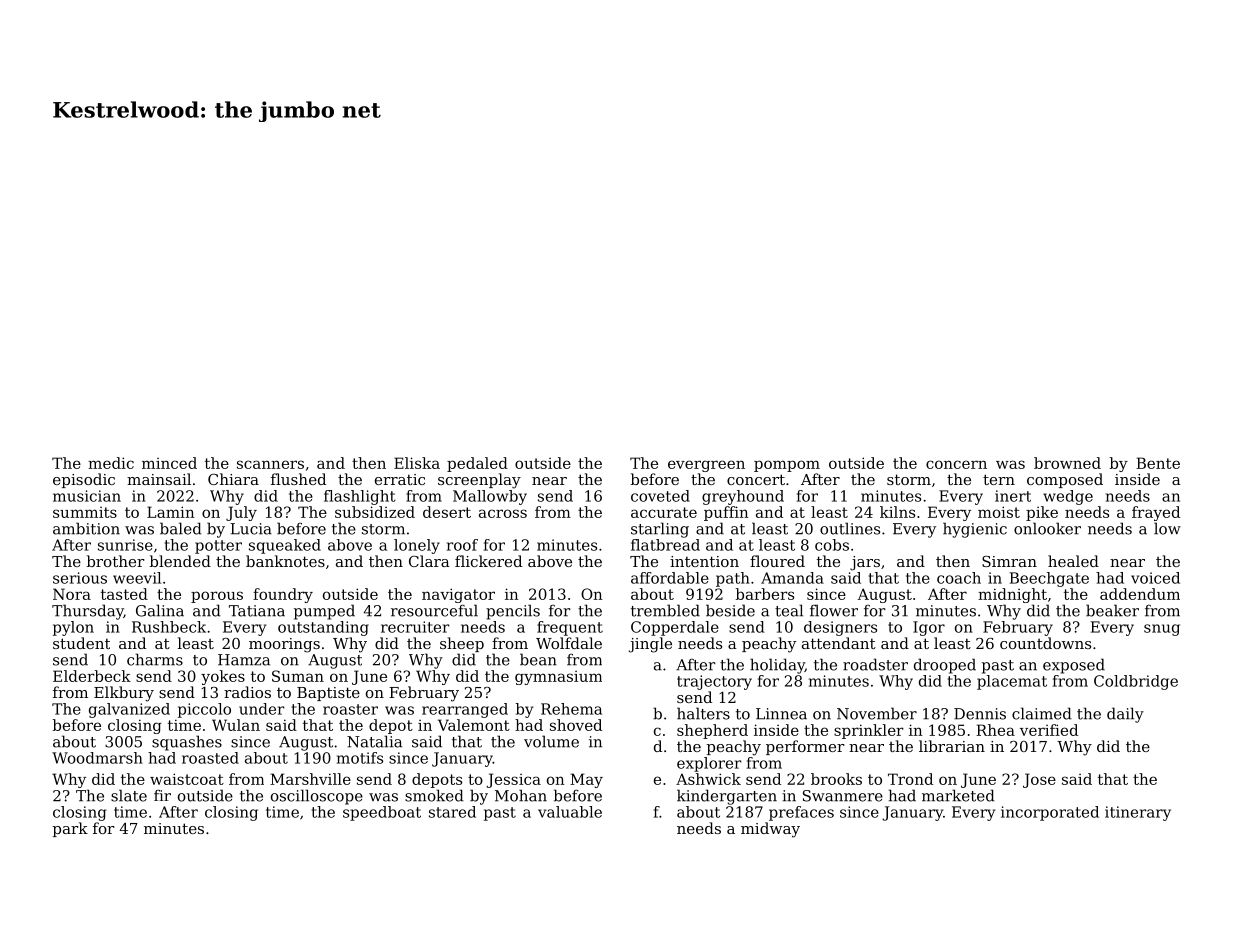  What do you see at coordinates (86, 528) in the screenshot?
I see `ambition` at bounding box center [86, 528].
